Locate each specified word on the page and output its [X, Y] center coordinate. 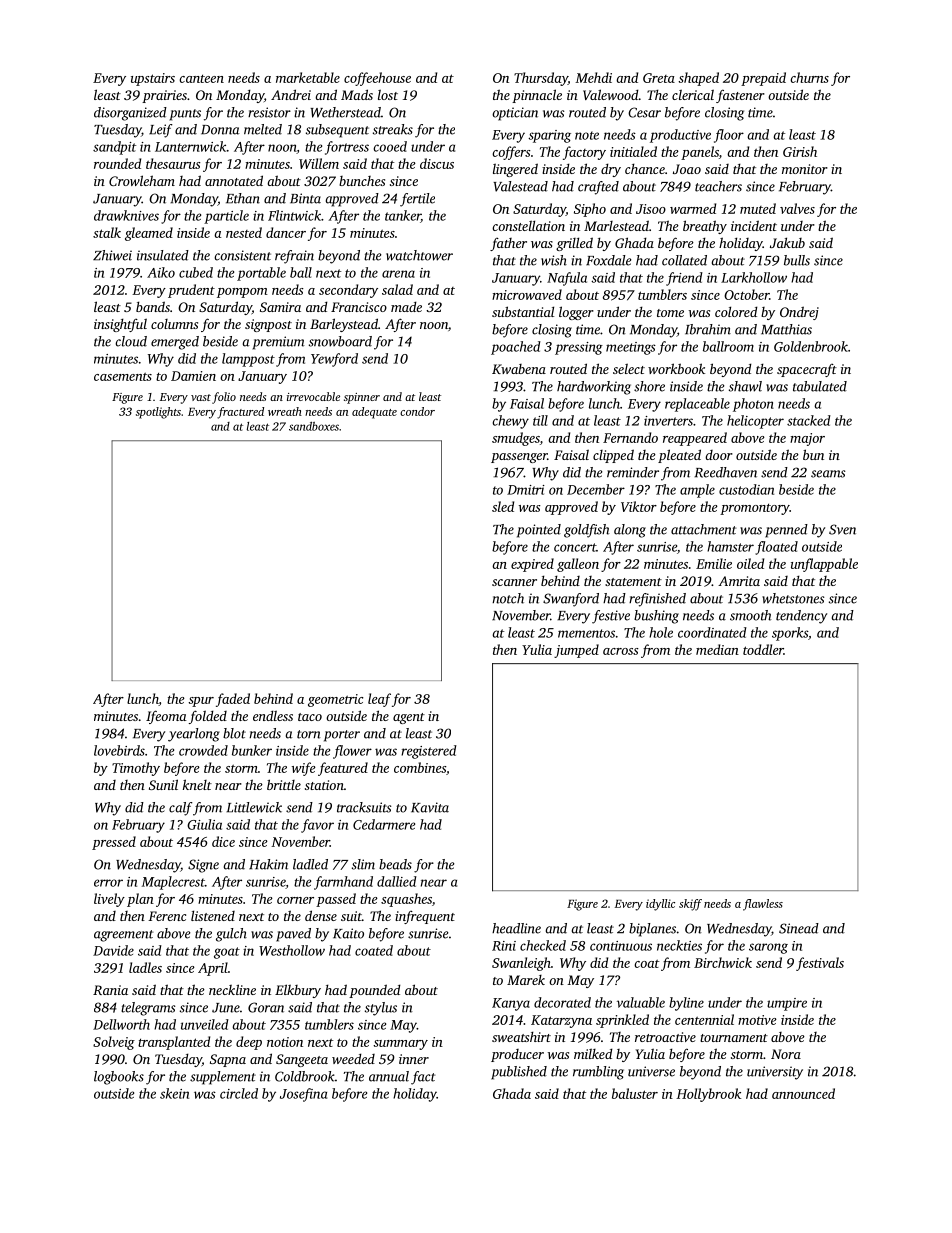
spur [201, 702]
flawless [763, 905]
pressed [114, 843]
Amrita [739, 581]
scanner [514, 582]
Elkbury [298, 991]
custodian [746, 489]
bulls [797, 260]
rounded [117, 163]
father [508, 244]
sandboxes [314, 426]
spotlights [158, 413]
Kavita [430, 807]
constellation [528, 225]
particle [226, 217]
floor [729, 136]
